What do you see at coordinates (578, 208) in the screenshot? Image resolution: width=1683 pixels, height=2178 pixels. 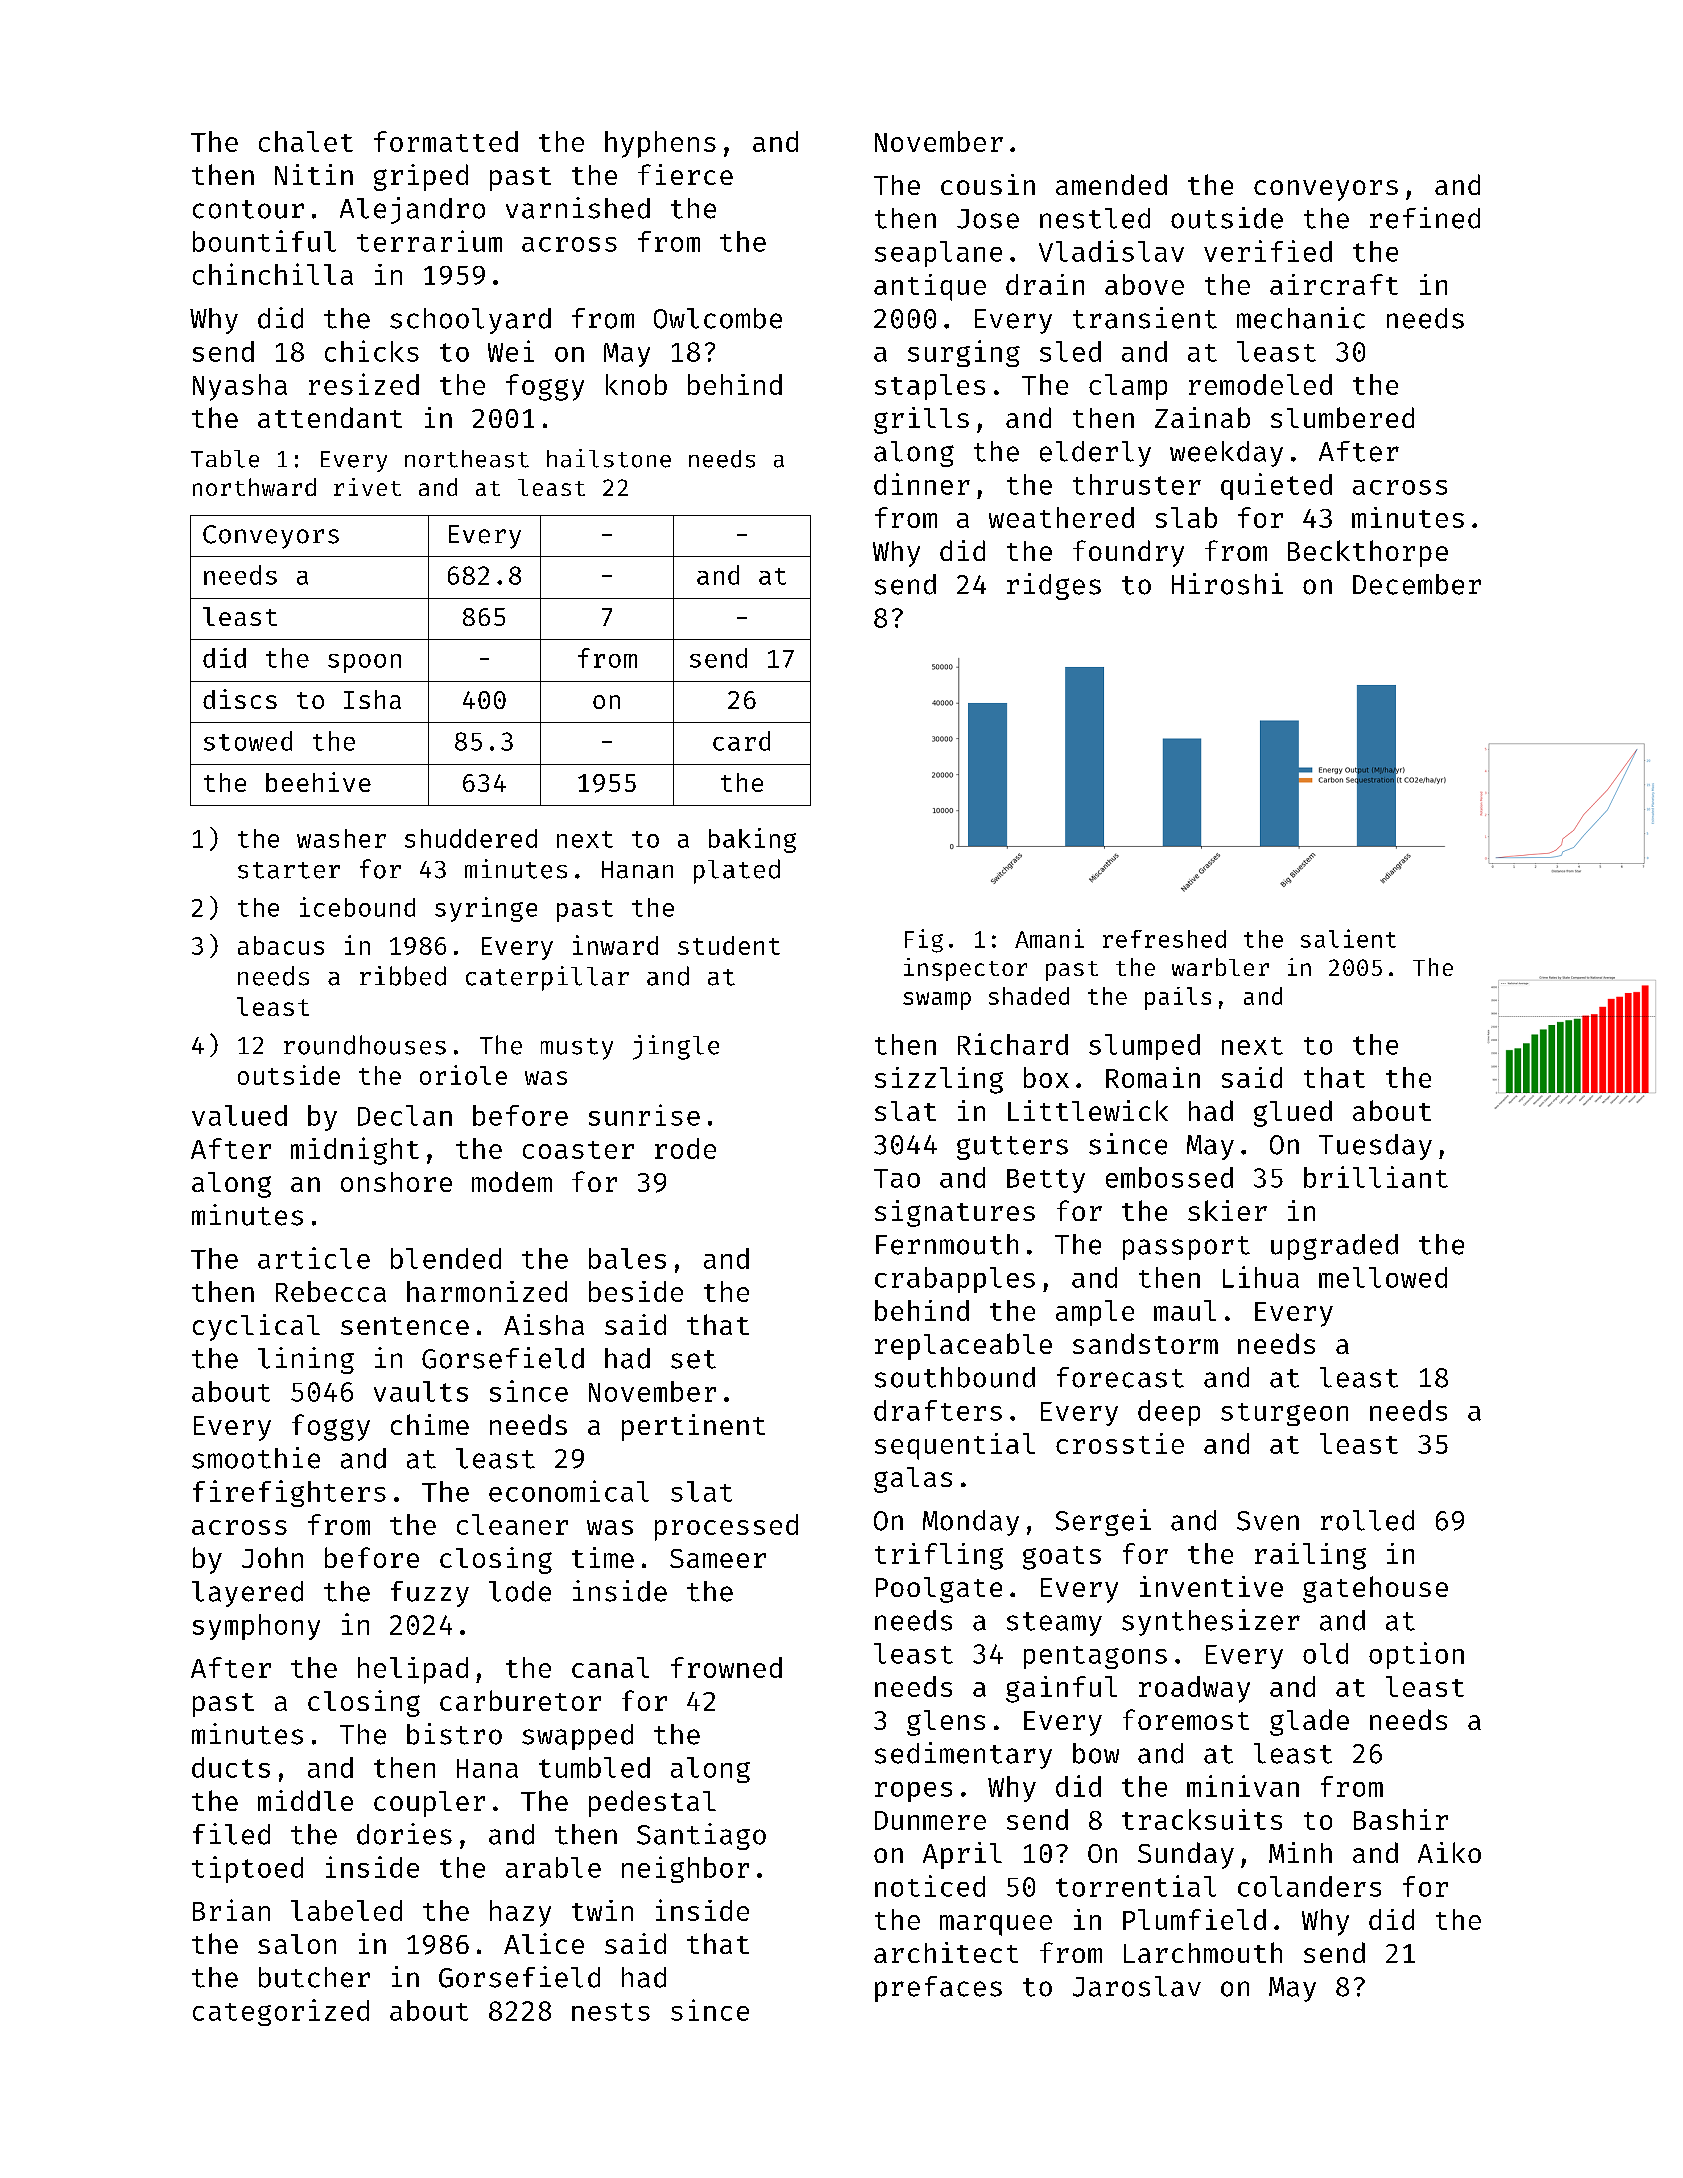 I see `varnished` at bounding box center [578, 208].
